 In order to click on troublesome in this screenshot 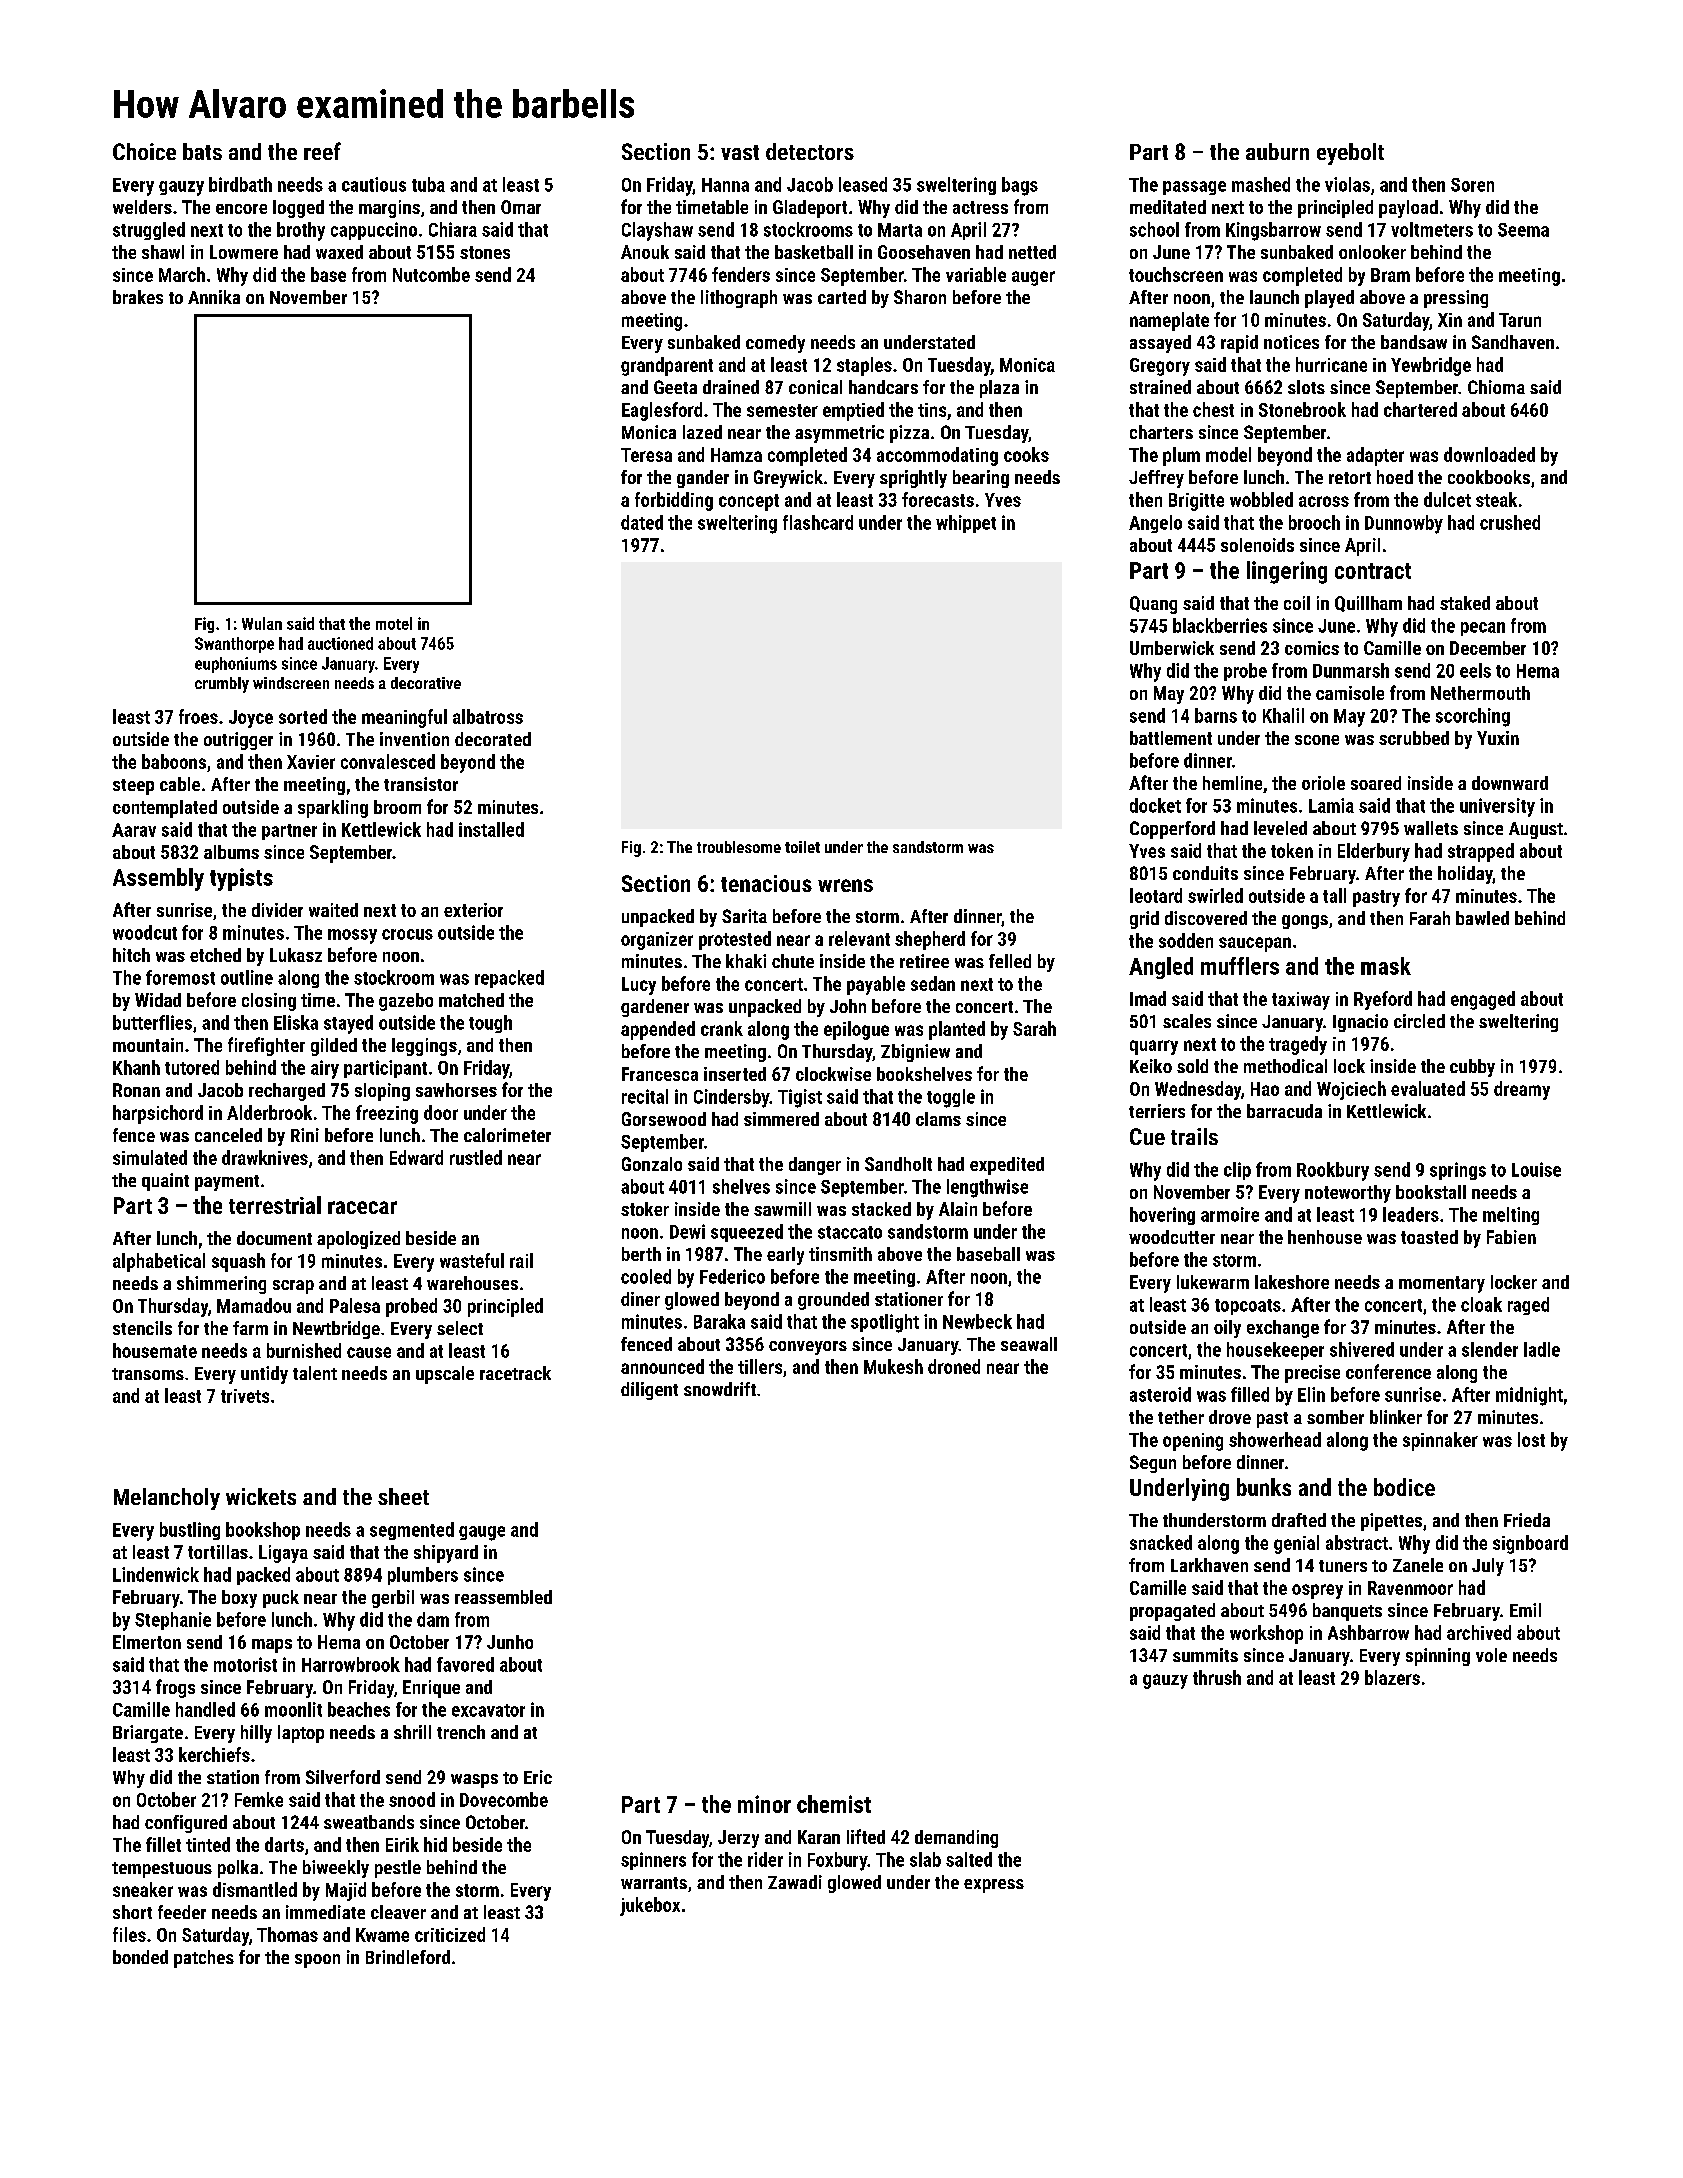, I will do `click(739, 847)`.
